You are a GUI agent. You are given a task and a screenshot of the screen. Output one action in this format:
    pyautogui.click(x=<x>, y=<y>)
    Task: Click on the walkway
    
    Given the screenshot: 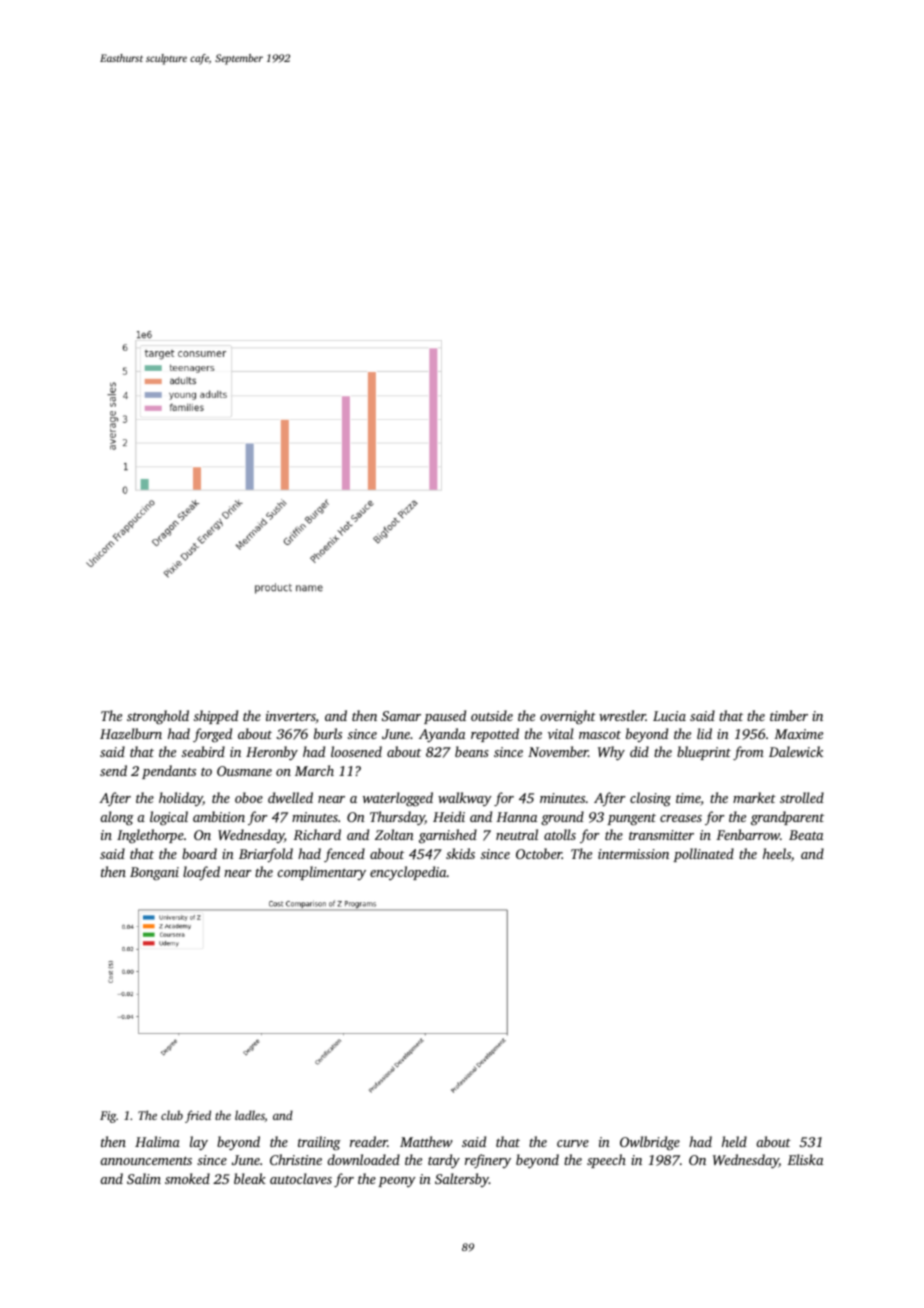 What is the action you would take?
    pyautogui.click(x=465, y=799)
